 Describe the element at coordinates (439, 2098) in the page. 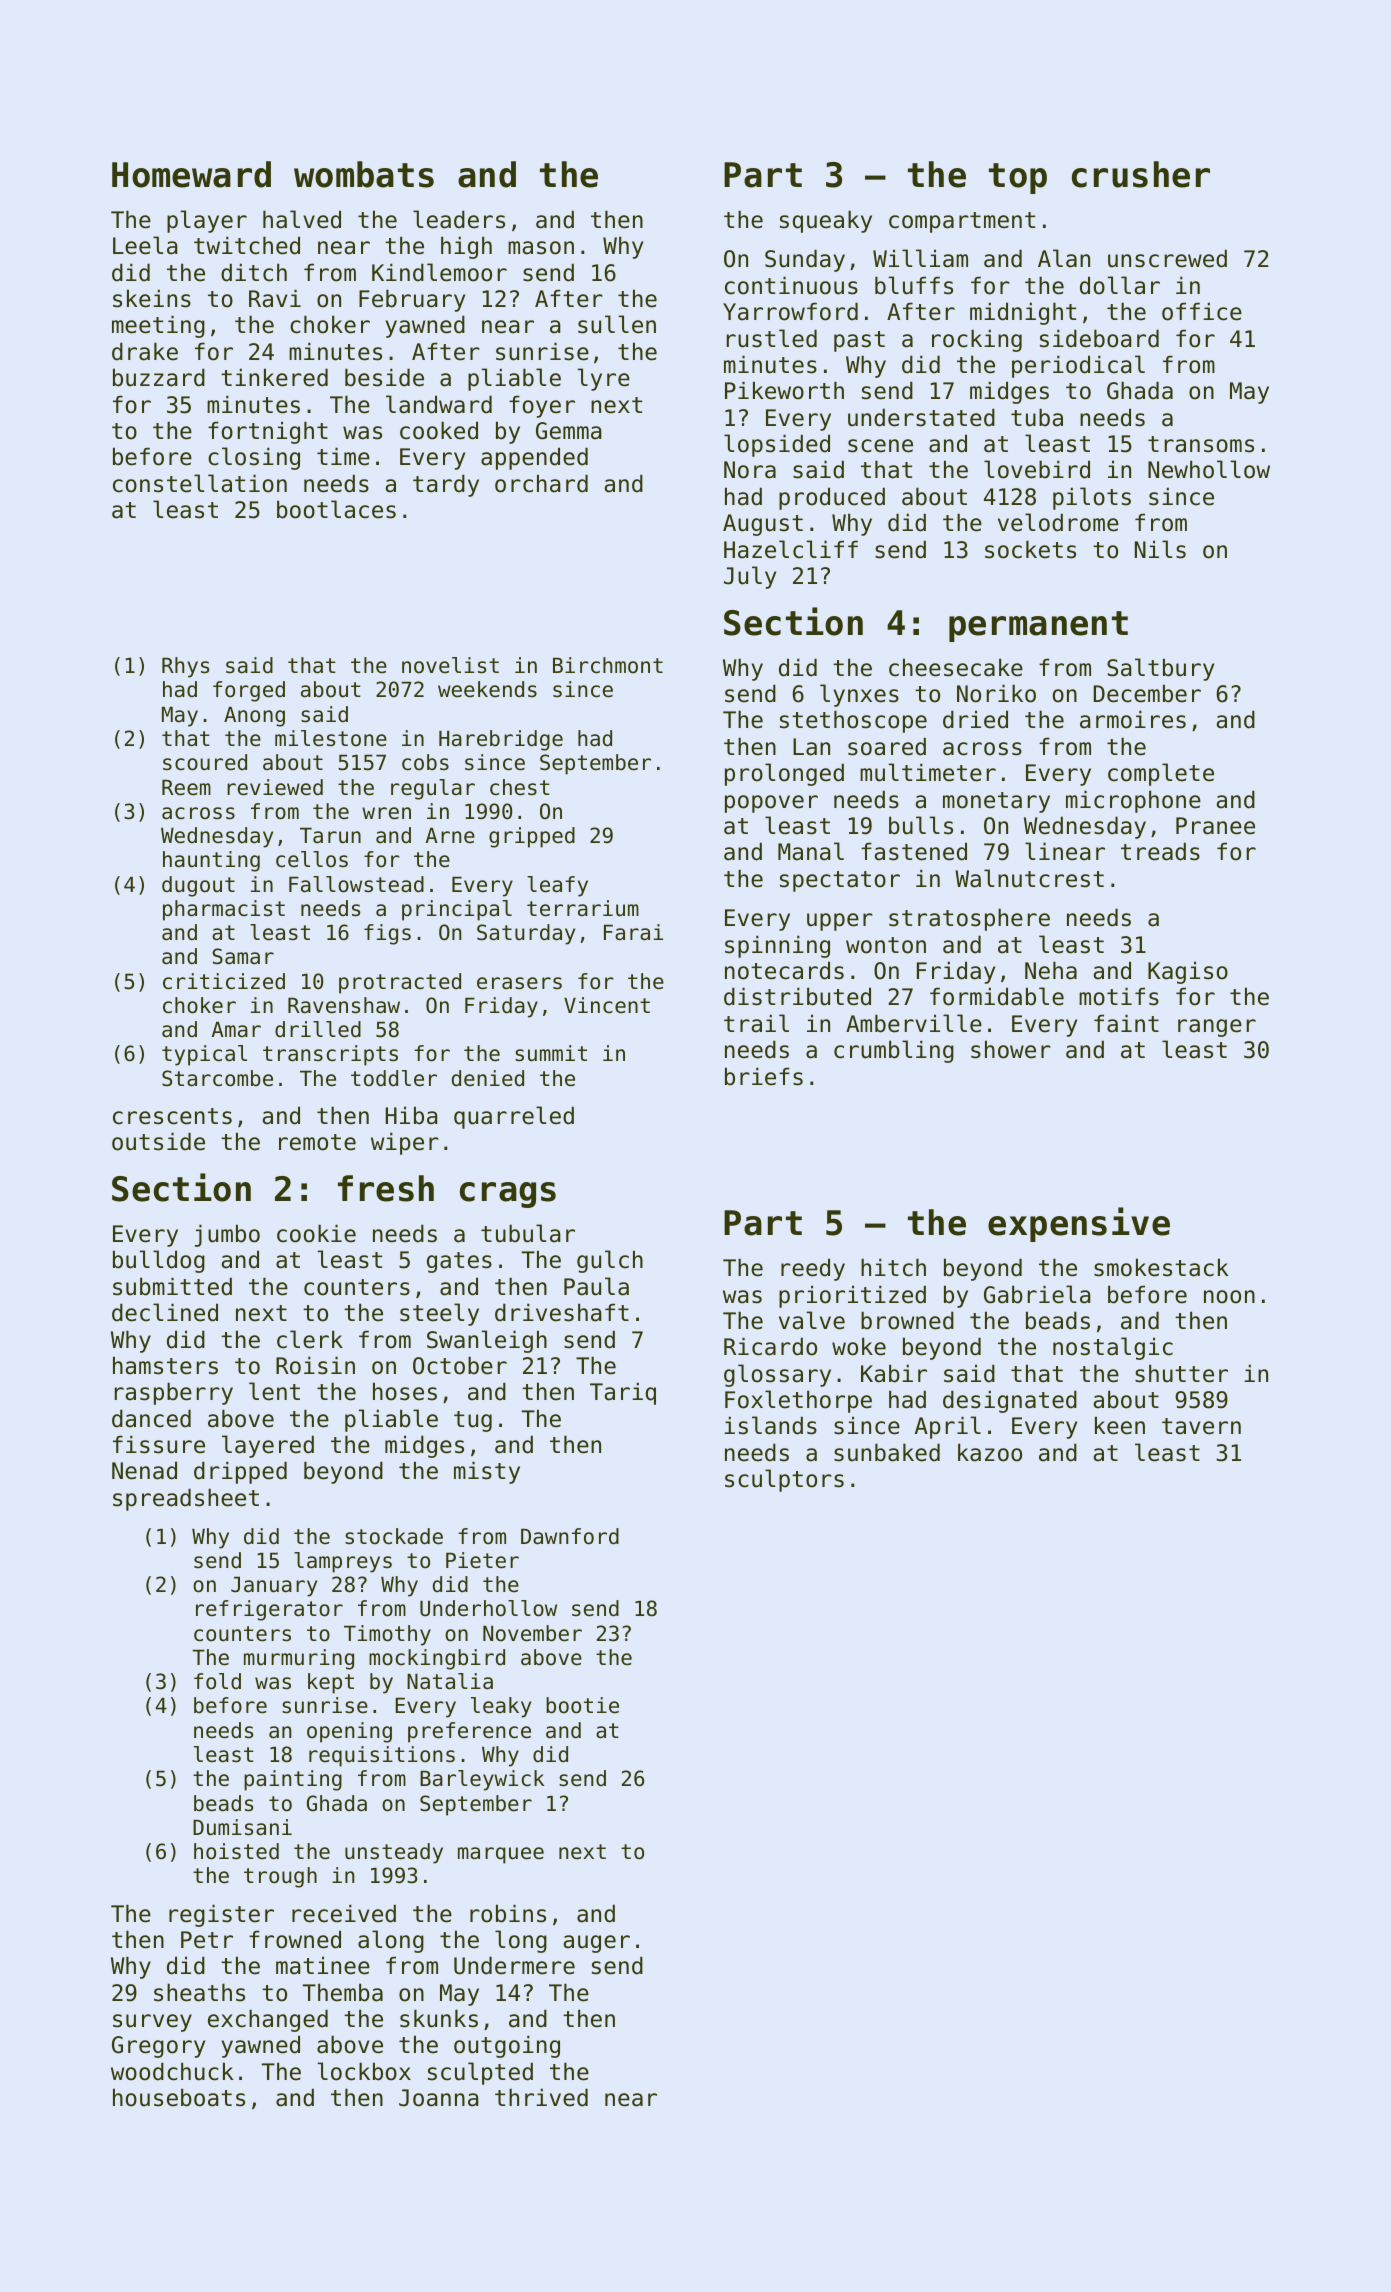

I see `Joanna` at that location.
